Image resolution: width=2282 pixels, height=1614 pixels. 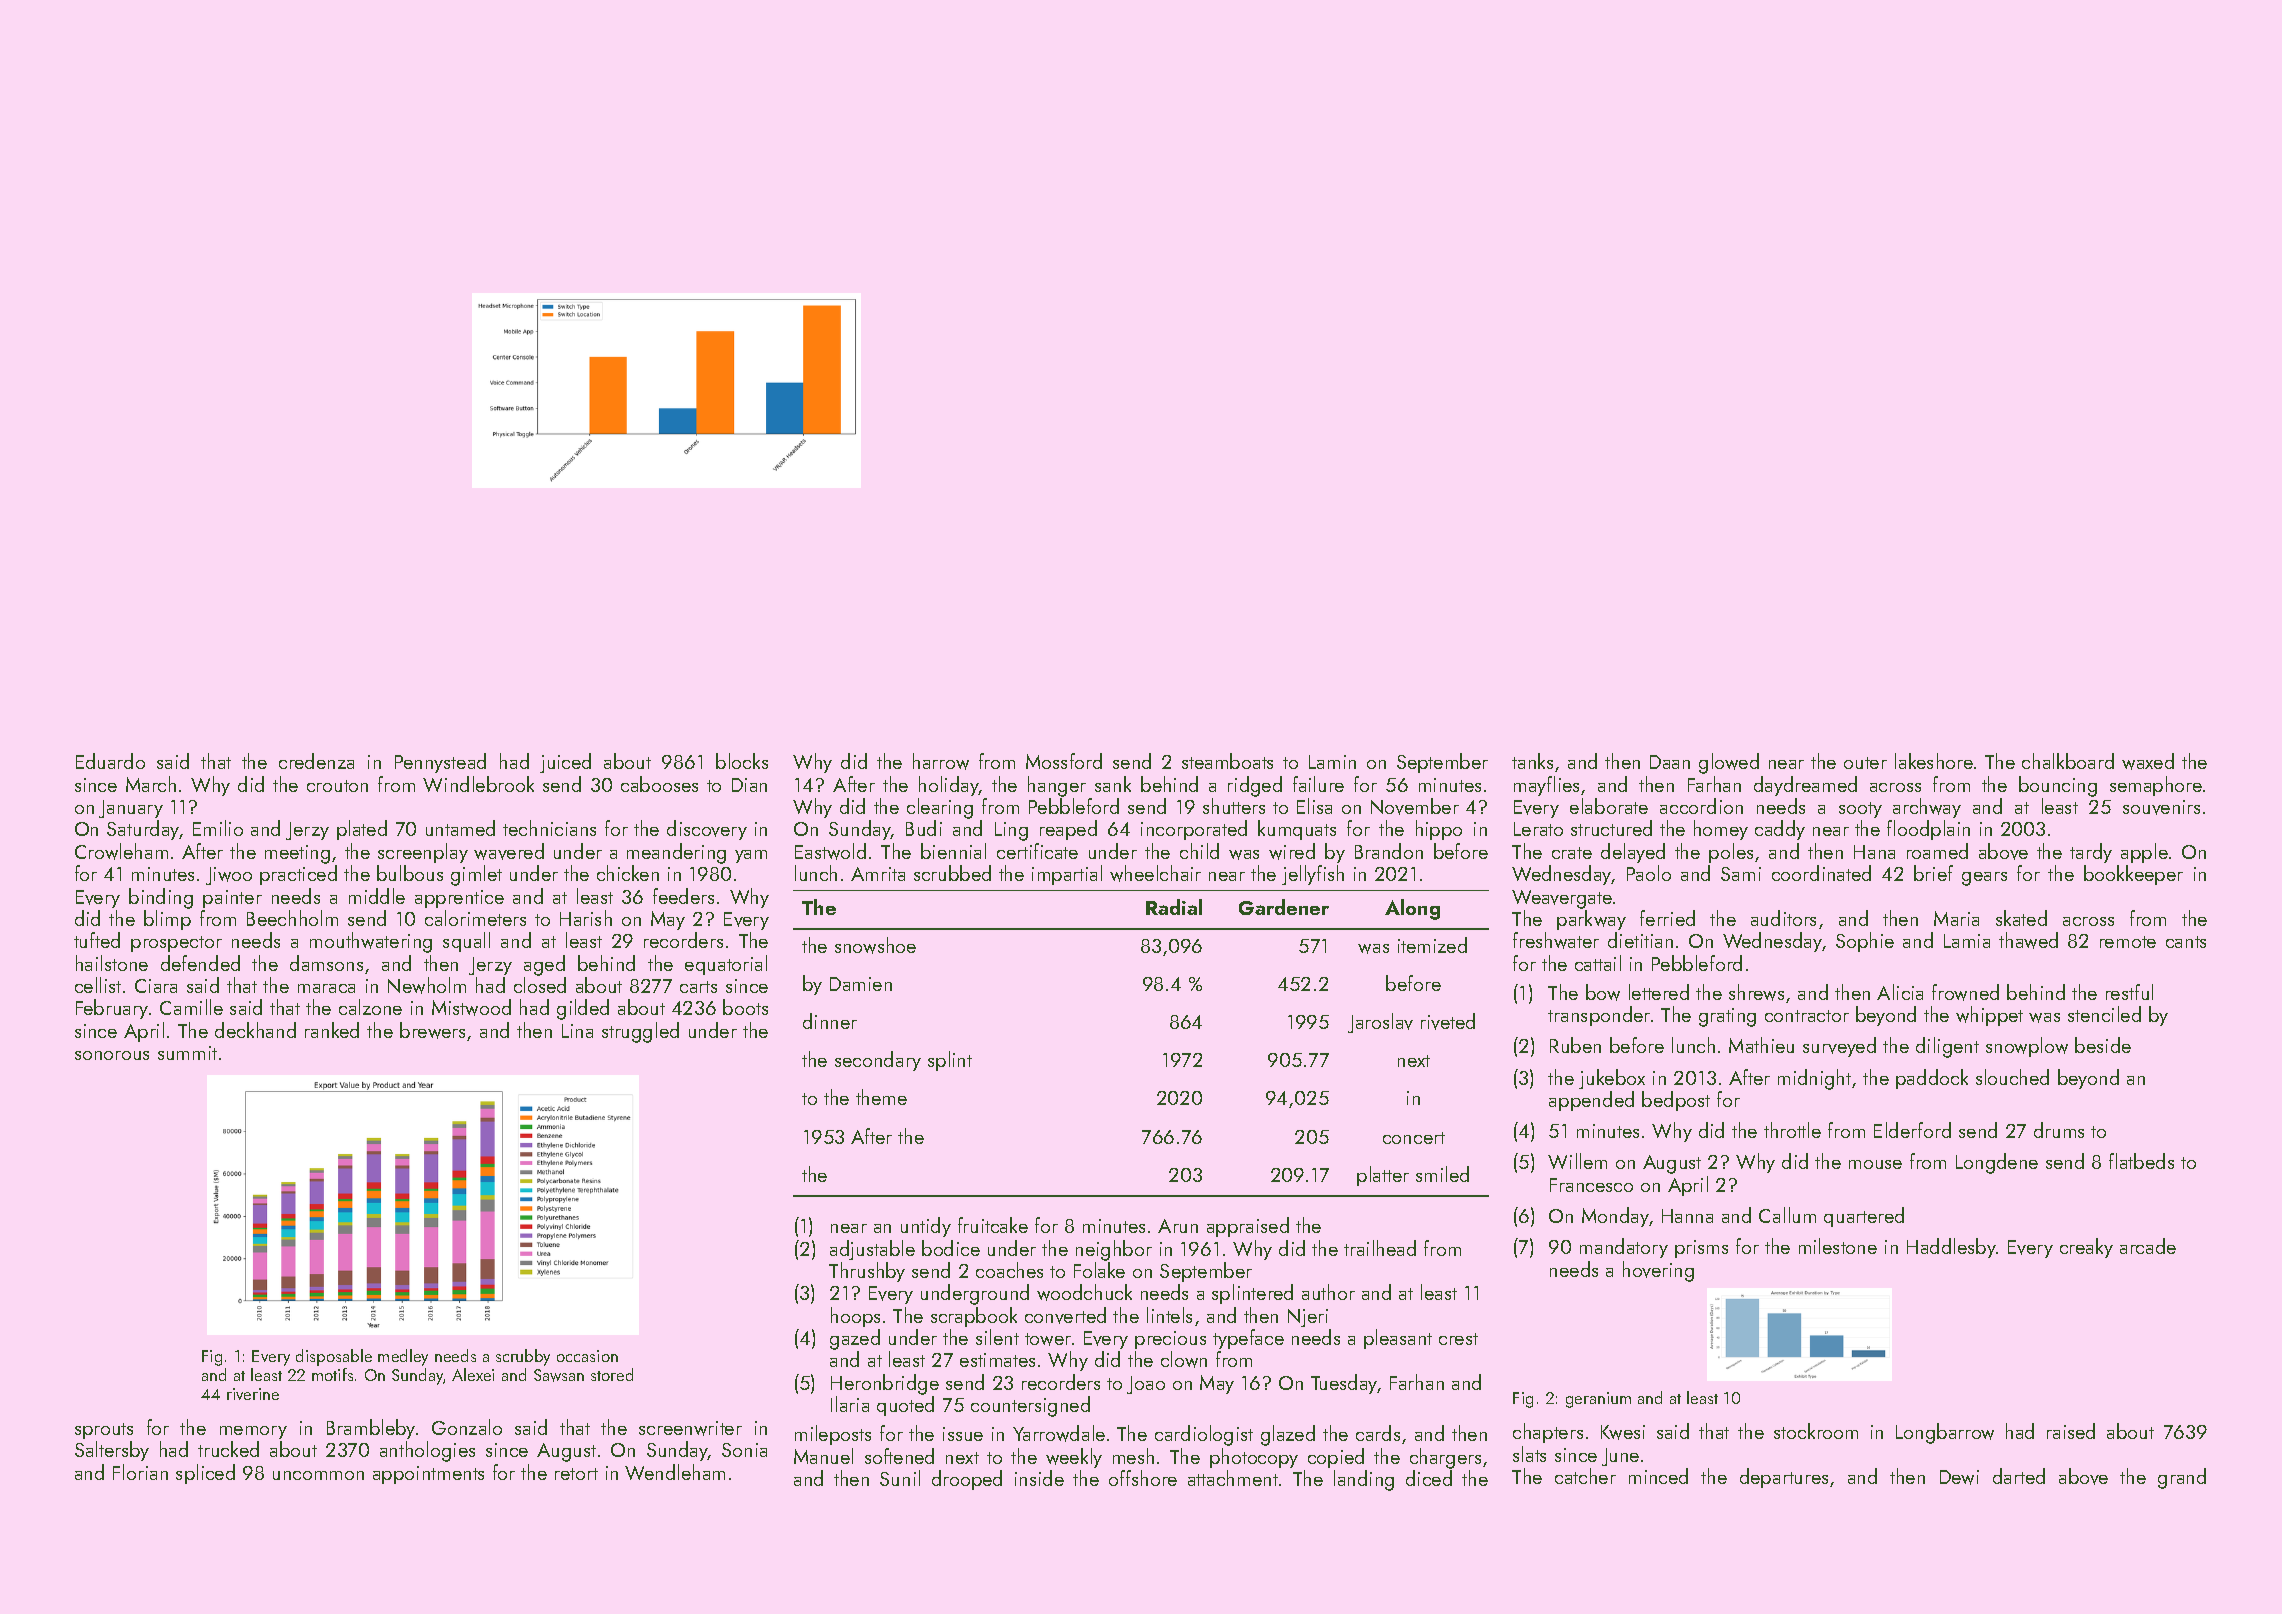 What do you see at coordinates (1064, 761) in the screenshot?
I see `Mossford` at bounding box center [1064, 761].
